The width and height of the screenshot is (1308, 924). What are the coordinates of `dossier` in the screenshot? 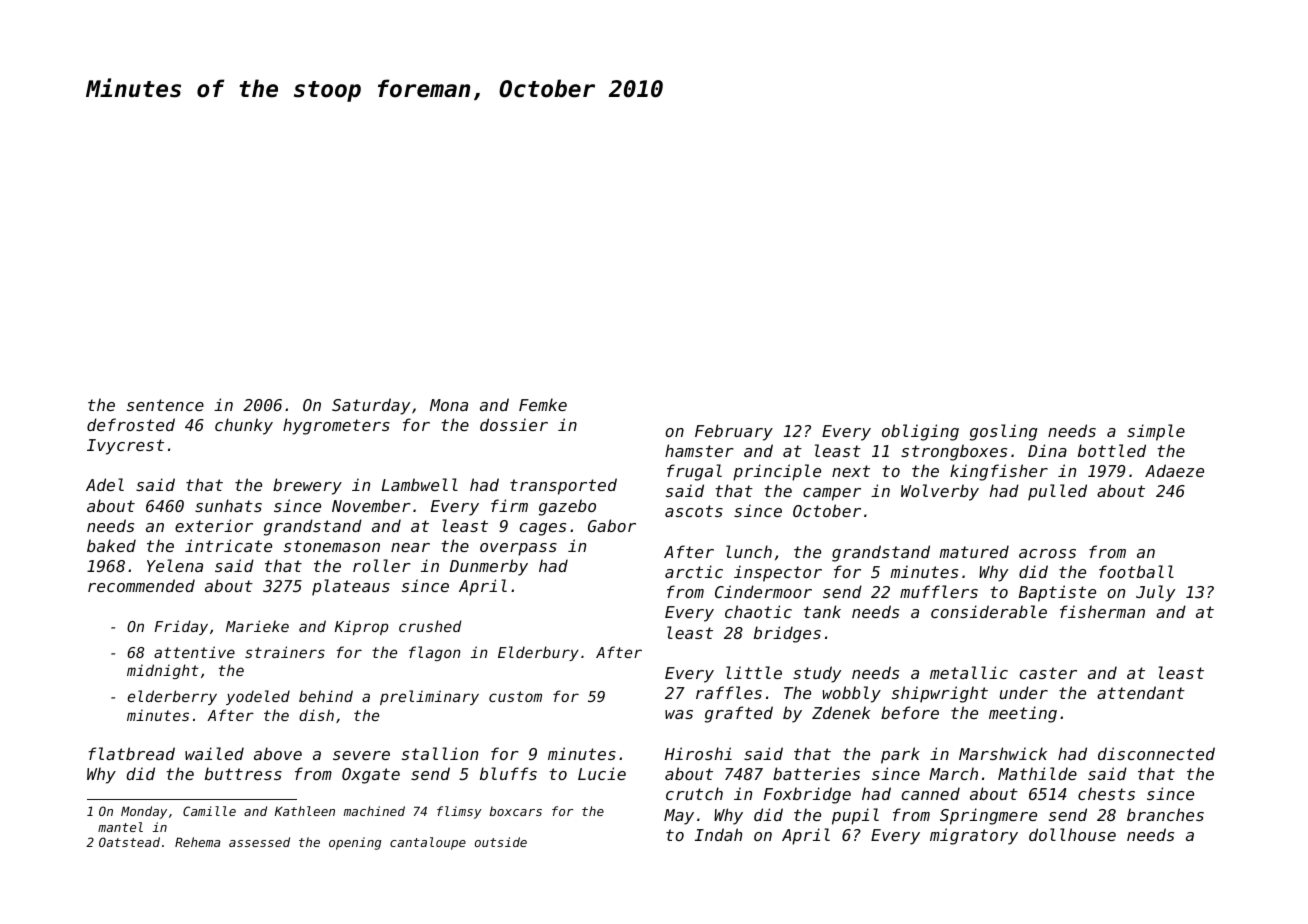 It's located at (514, 424).
